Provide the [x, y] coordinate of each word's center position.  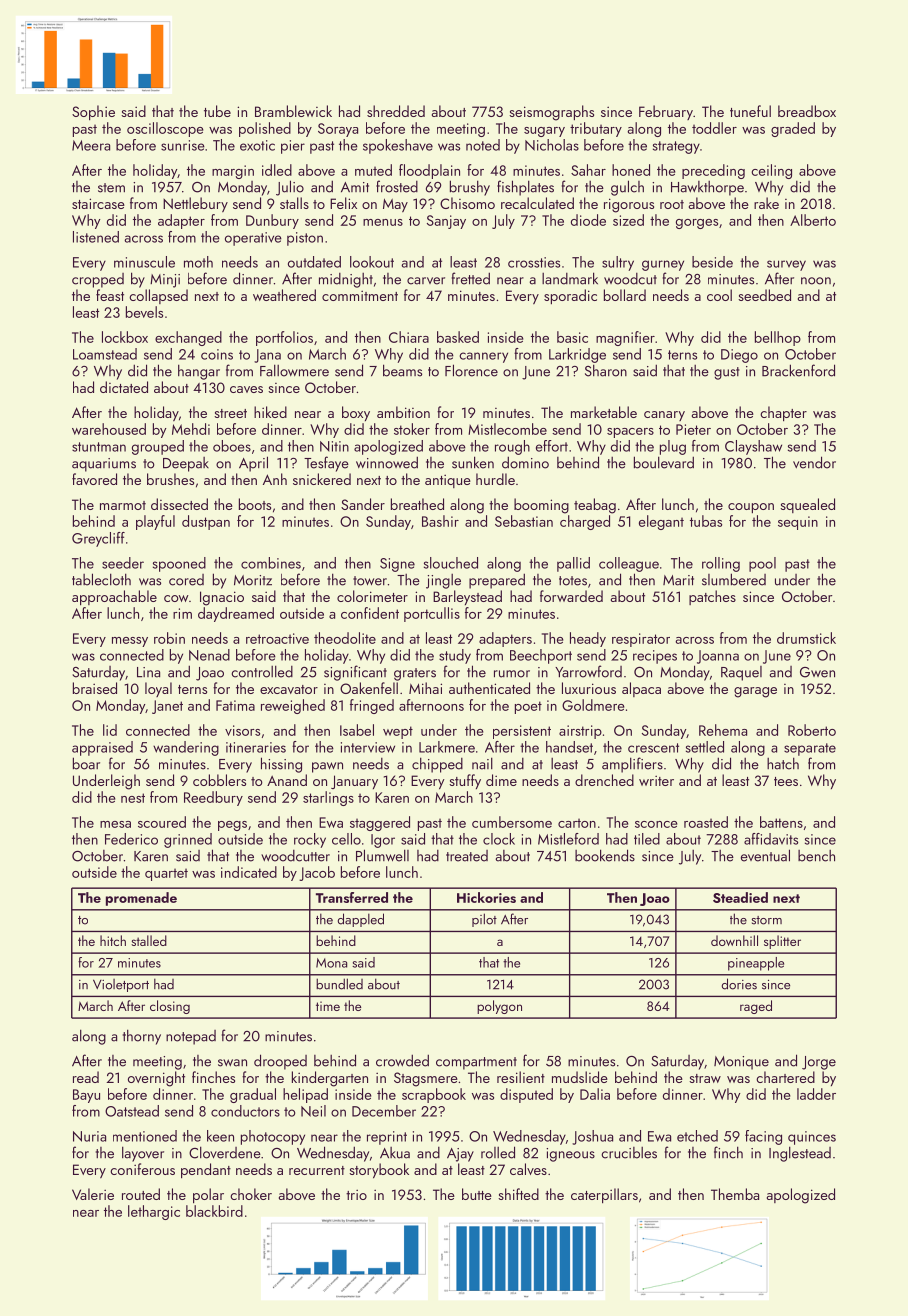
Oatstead [132, 1111]
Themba [735, 1194]
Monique [741, 1063]
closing [170, 1007]
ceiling [771, 171]
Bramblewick [293, 111]
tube [217, 111]
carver [426, 281]
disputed [526, 1095]
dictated [124, 387]
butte [477, 1194]
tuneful [750, 111]
